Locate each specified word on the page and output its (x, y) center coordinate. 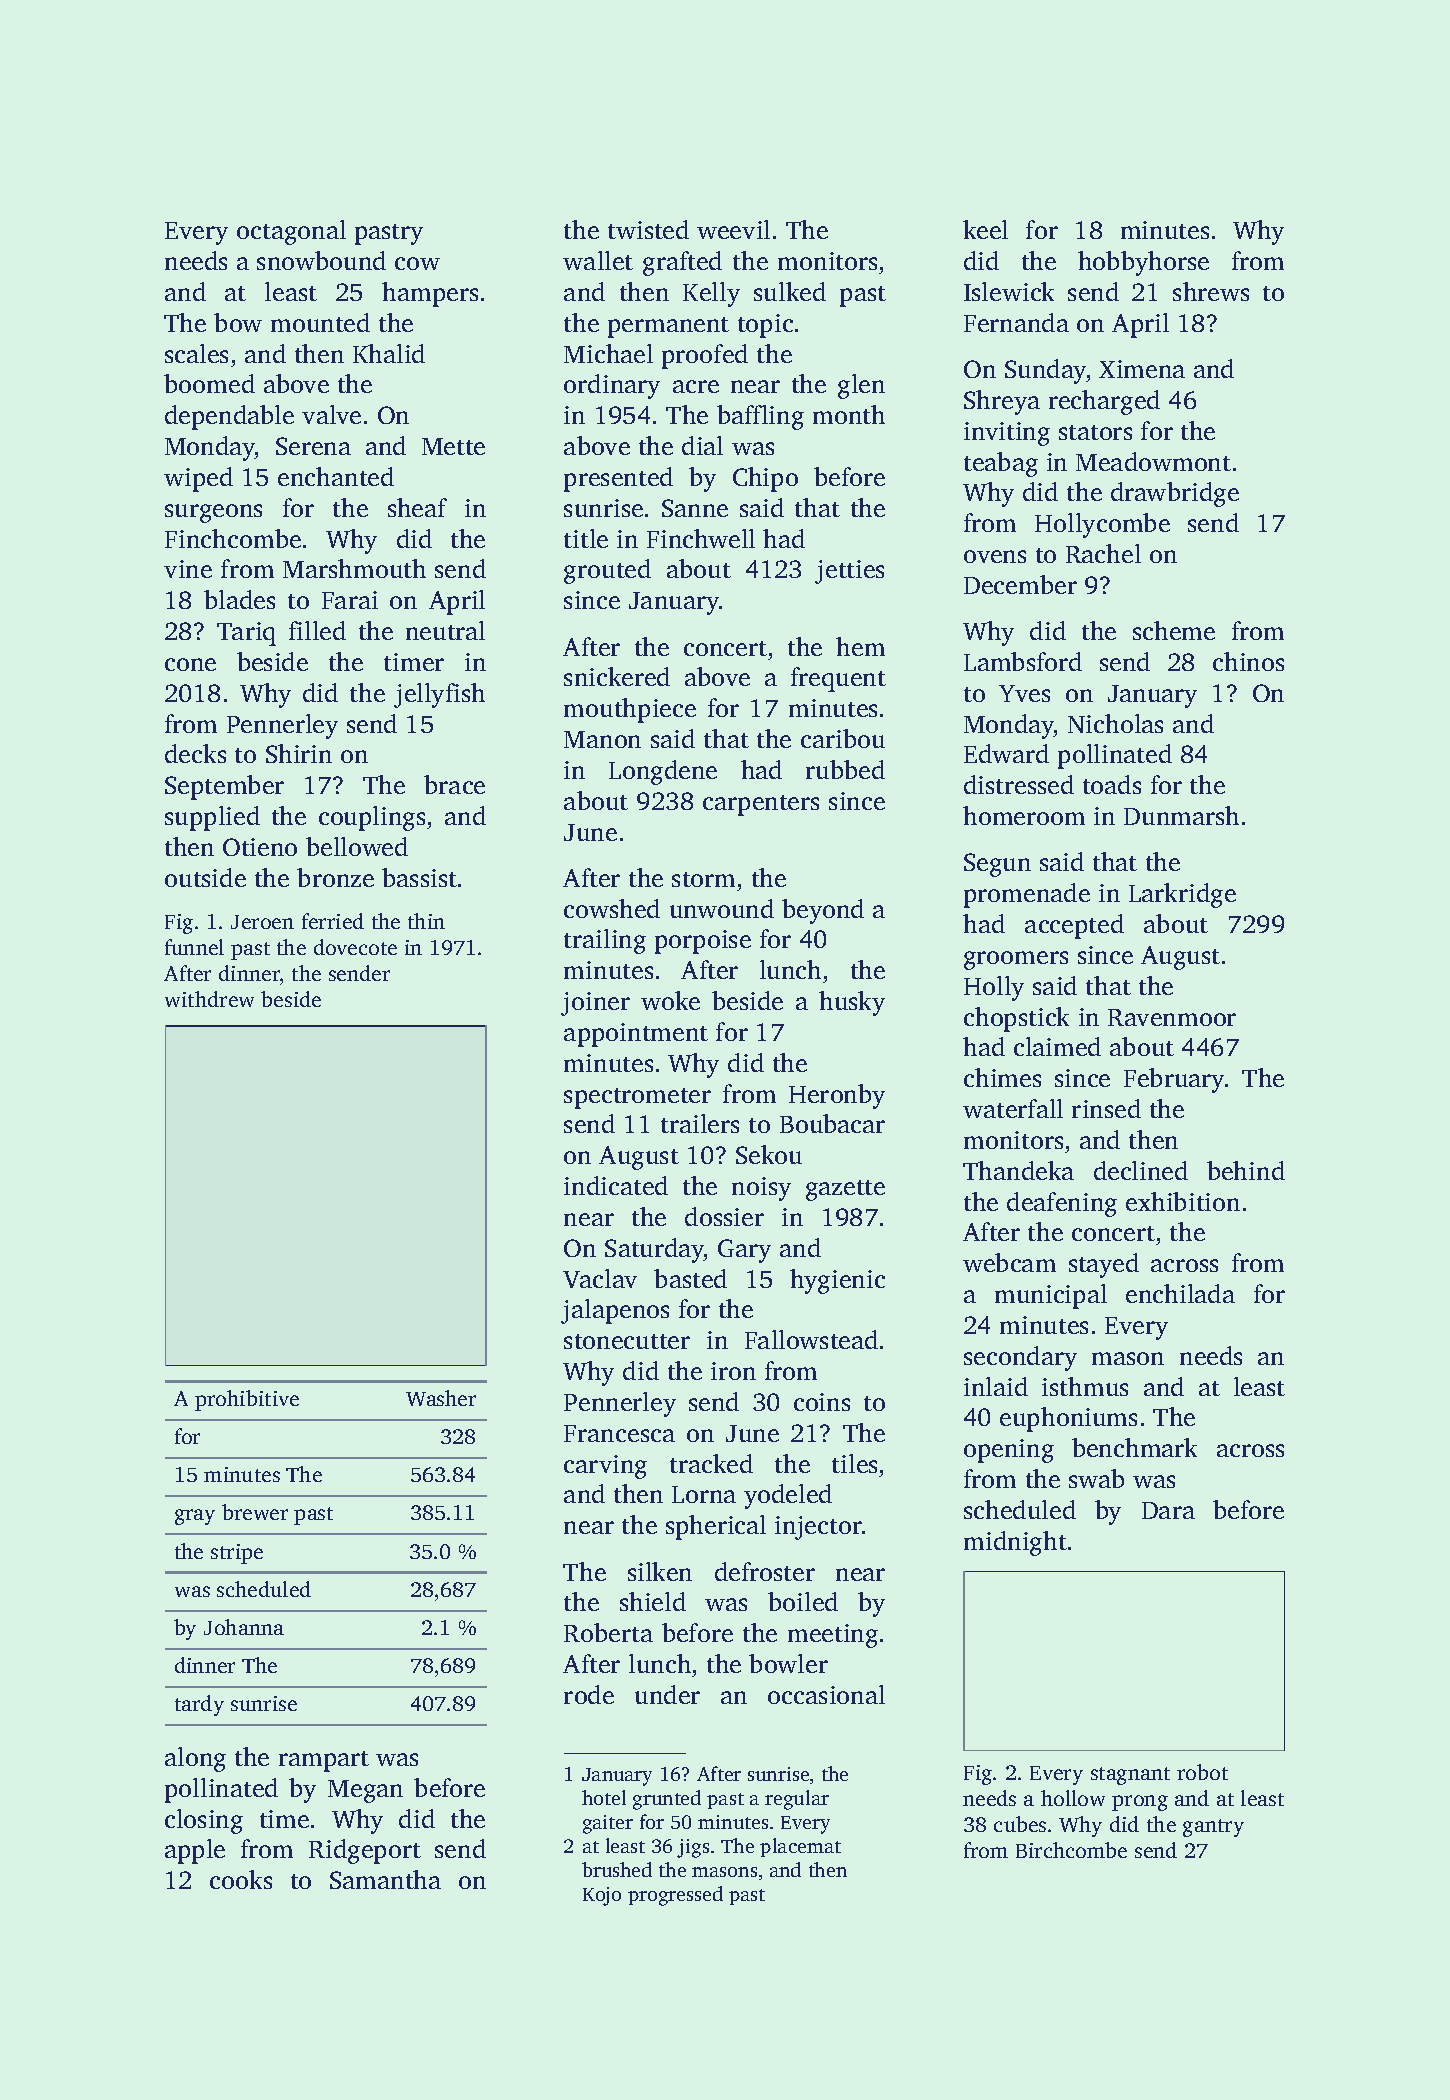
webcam (1009, 1262)
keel (985, 229)
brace (454, 784)
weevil (733, 229)
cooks (241, 1879)
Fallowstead (811, 1339)
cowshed (612, 908)
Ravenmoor (1172, 1017)
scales (196, 353)
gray (195, 1517)
